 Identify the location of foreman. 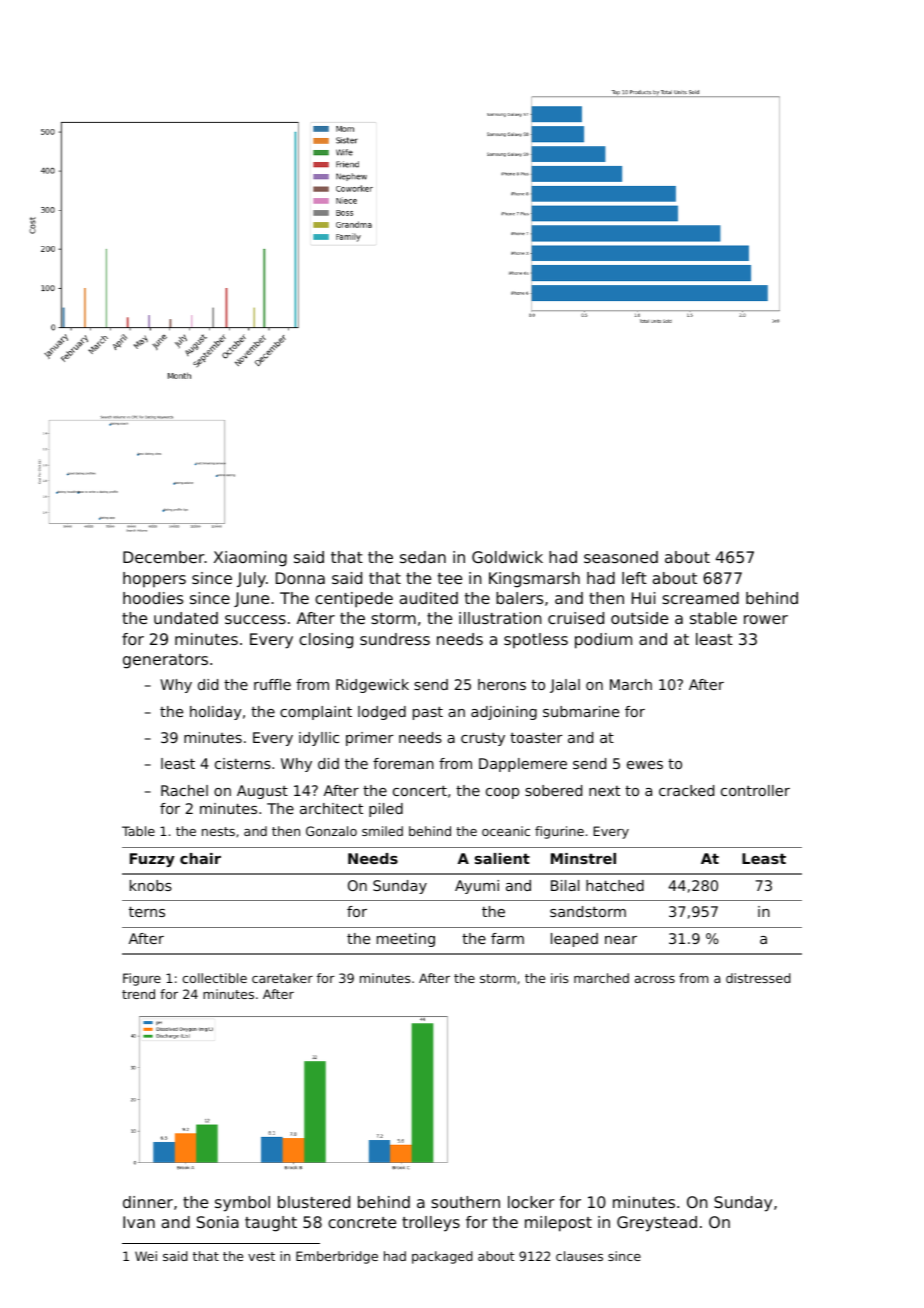
(403, 763).
